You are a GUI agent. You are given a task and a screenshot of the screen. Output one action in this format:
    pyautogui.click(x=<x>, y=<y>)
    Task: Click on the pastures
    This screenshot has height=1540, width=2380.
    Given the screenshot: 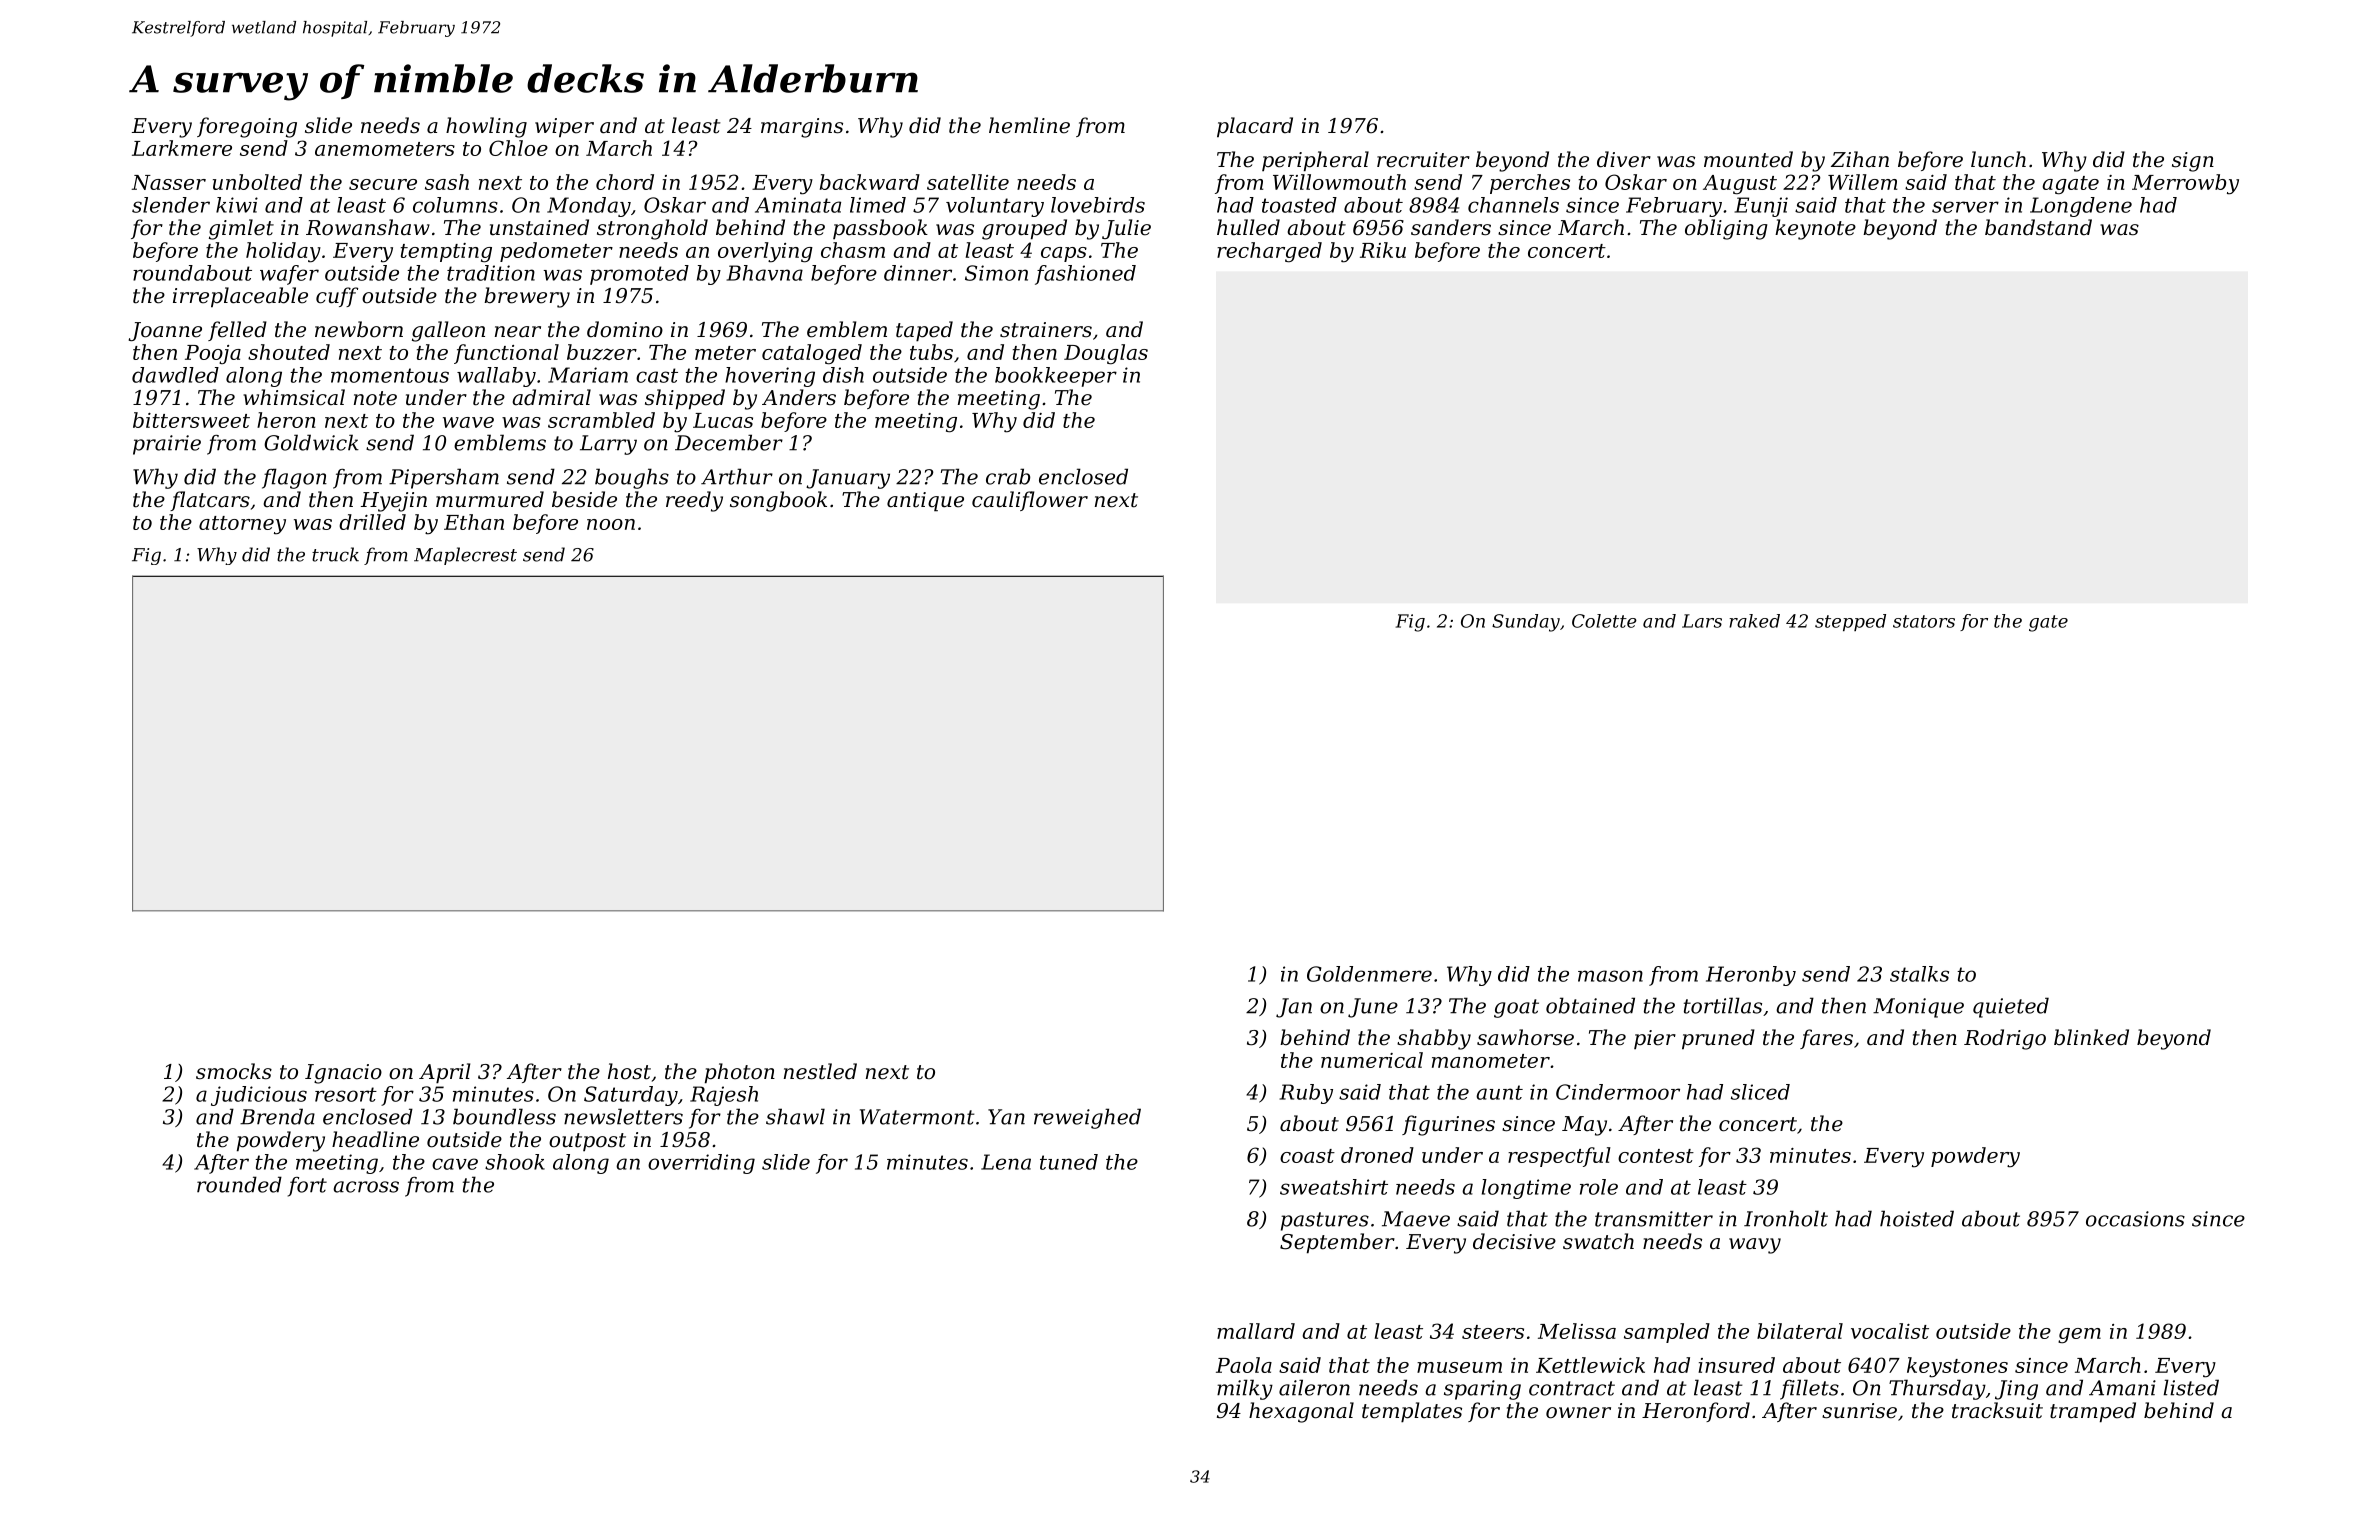 What is the action you would take?
    pyautogui.click(x=1325, y=1221)
